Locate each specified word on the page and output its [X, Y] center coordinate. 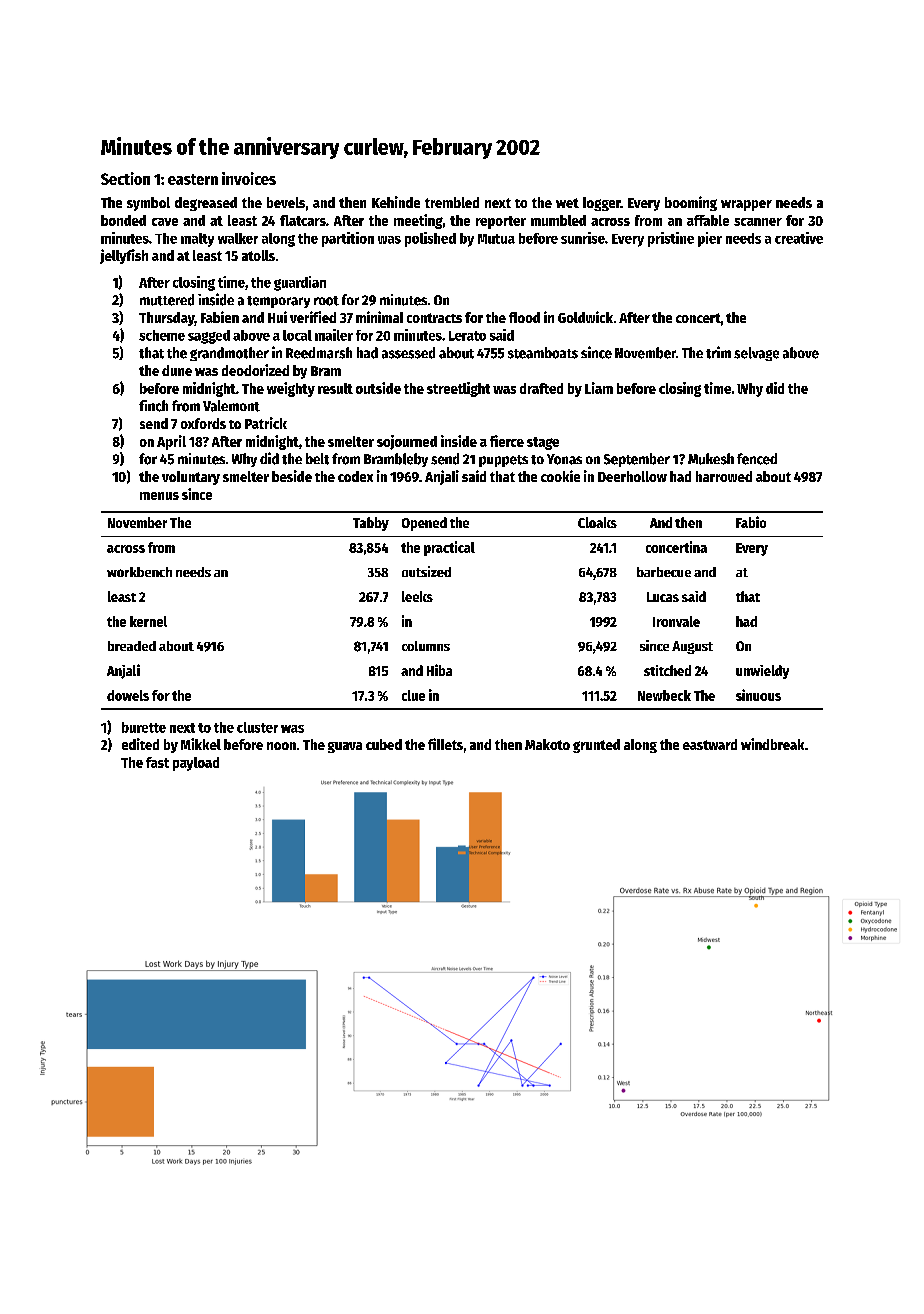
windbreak [772, 744]
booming [691, 203]
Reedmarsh [319, 353]
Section [125, 178]
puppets [503, 461]
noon [281, 746]
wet [567, 203]
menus [159, 496]
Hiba [439, 670]
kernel [148, 621]
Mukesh [711, 459]
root [326, 301]
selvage [756, 354]
